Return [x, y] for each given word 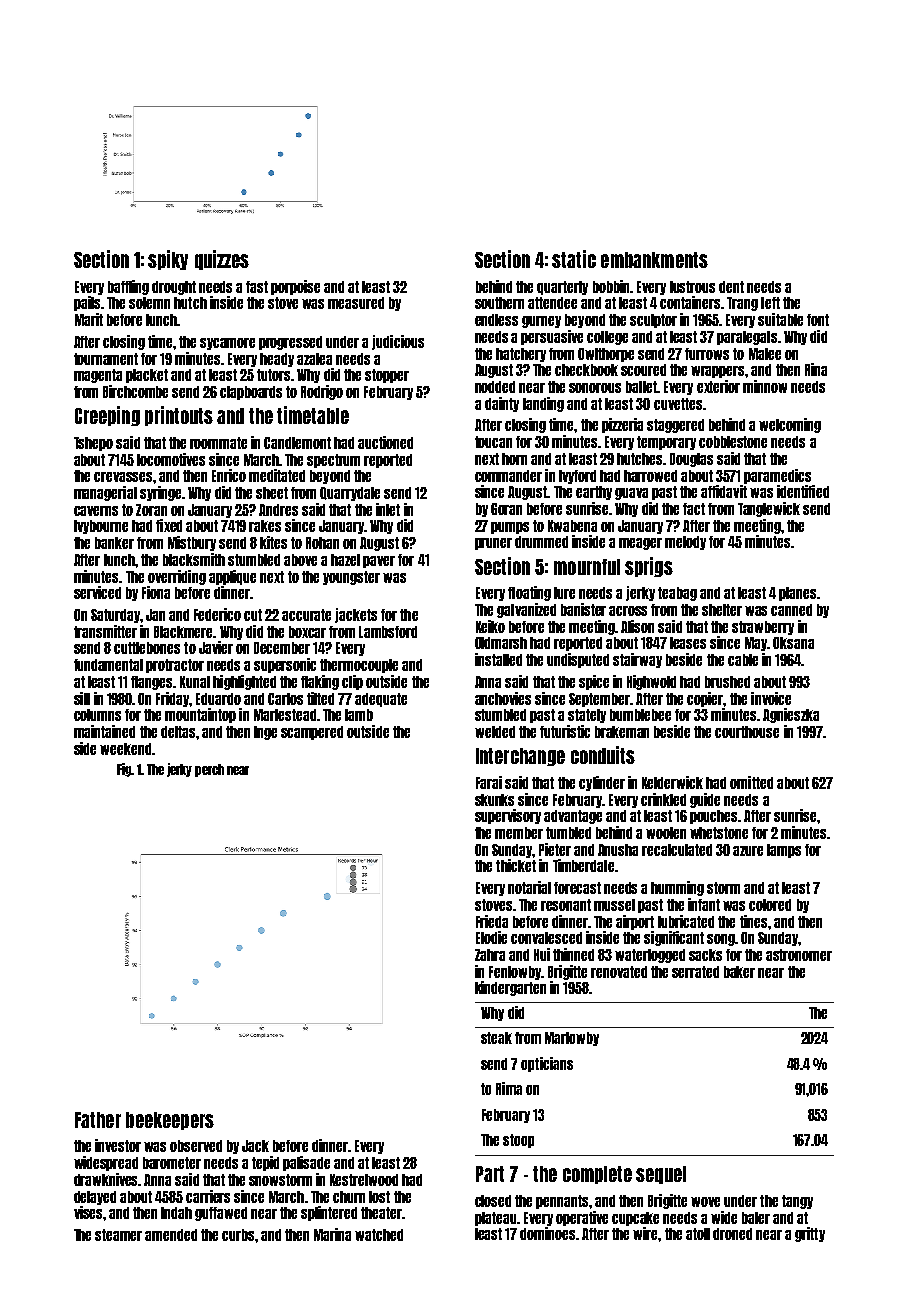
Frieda [492, 921]
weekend [125, 749]
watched [379, 1235]
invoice [771, 698]
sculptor [653, 321]
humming [677, 888]
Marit [89, 319]
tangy [797, 1202]
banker [114, 543]
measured [356, 303]
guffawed [221, 1214]
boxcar [307, 632]
